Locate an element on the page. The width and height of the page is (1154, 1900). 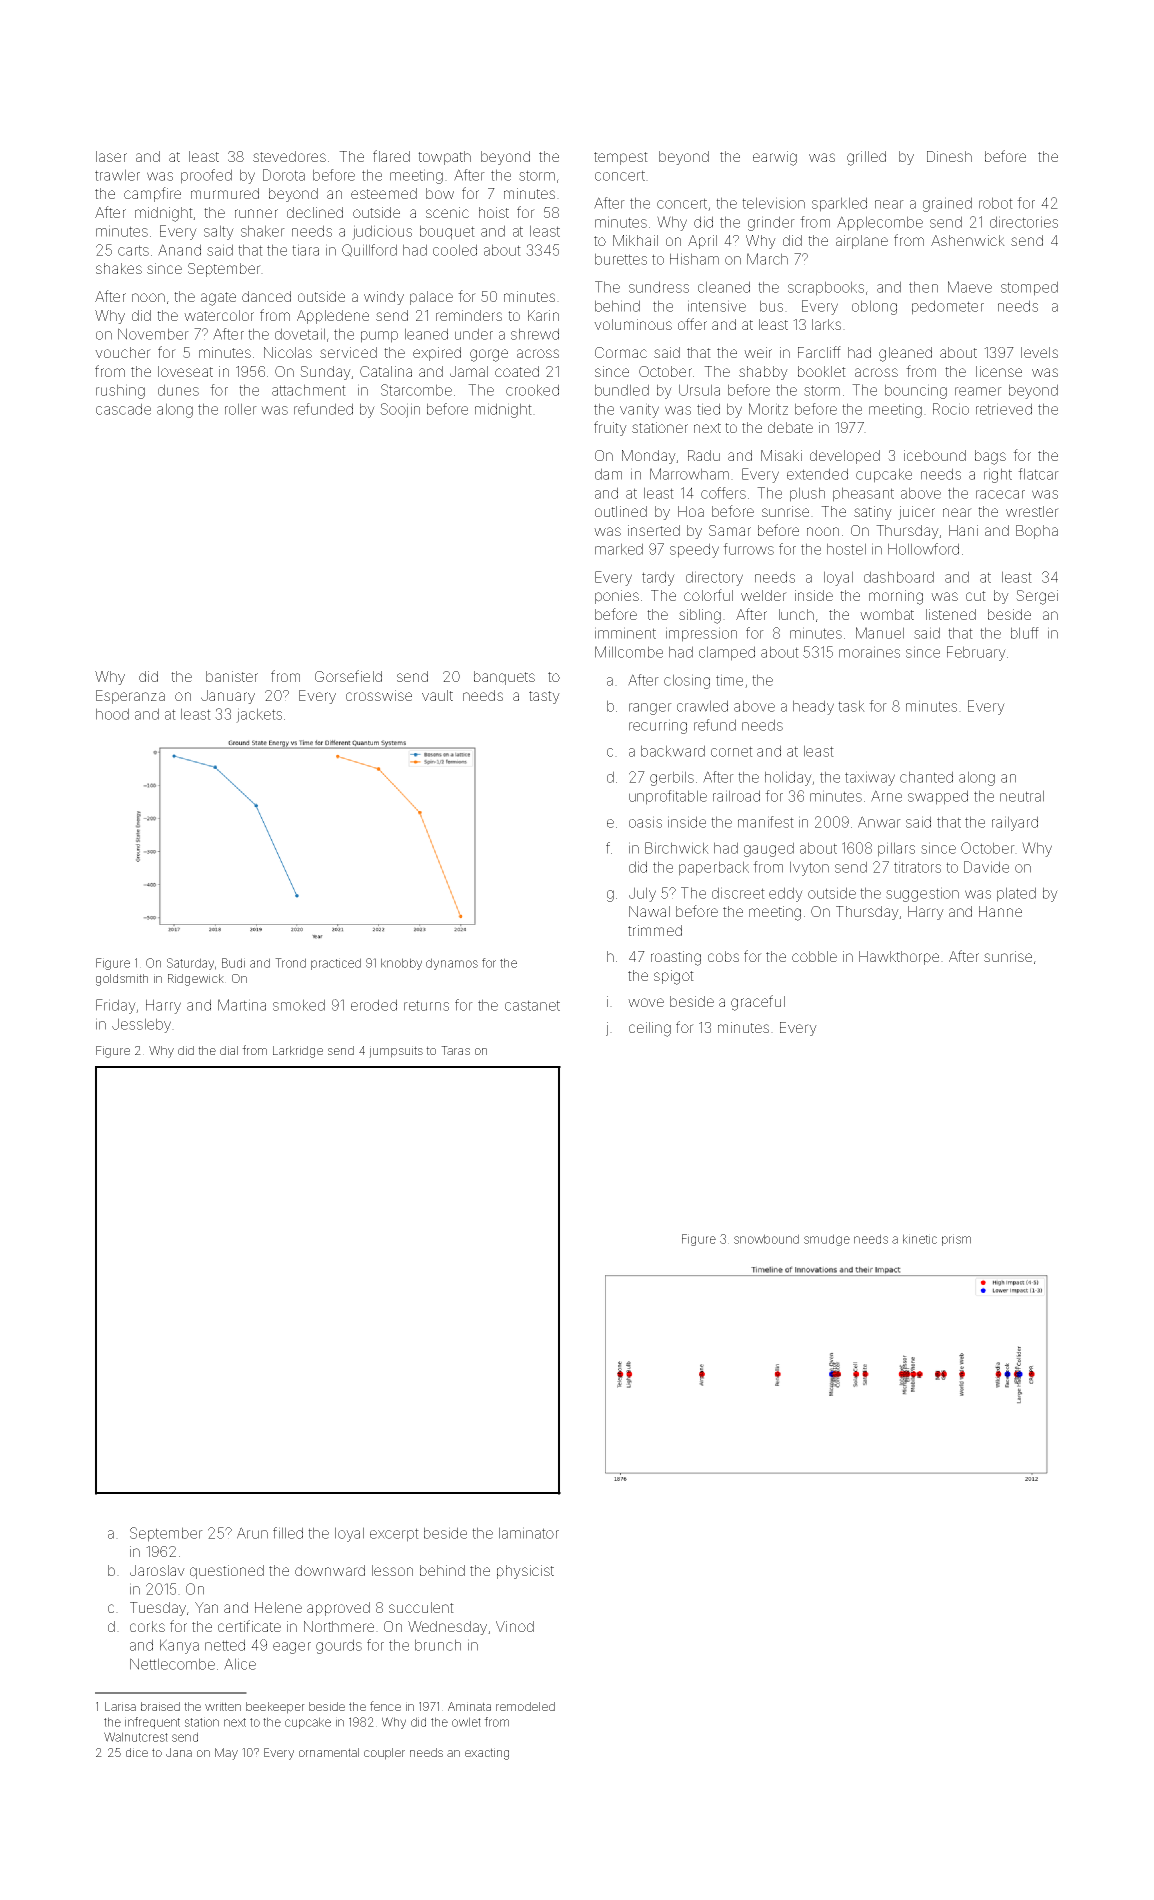
dial is located at coordinates (229, 1050).
